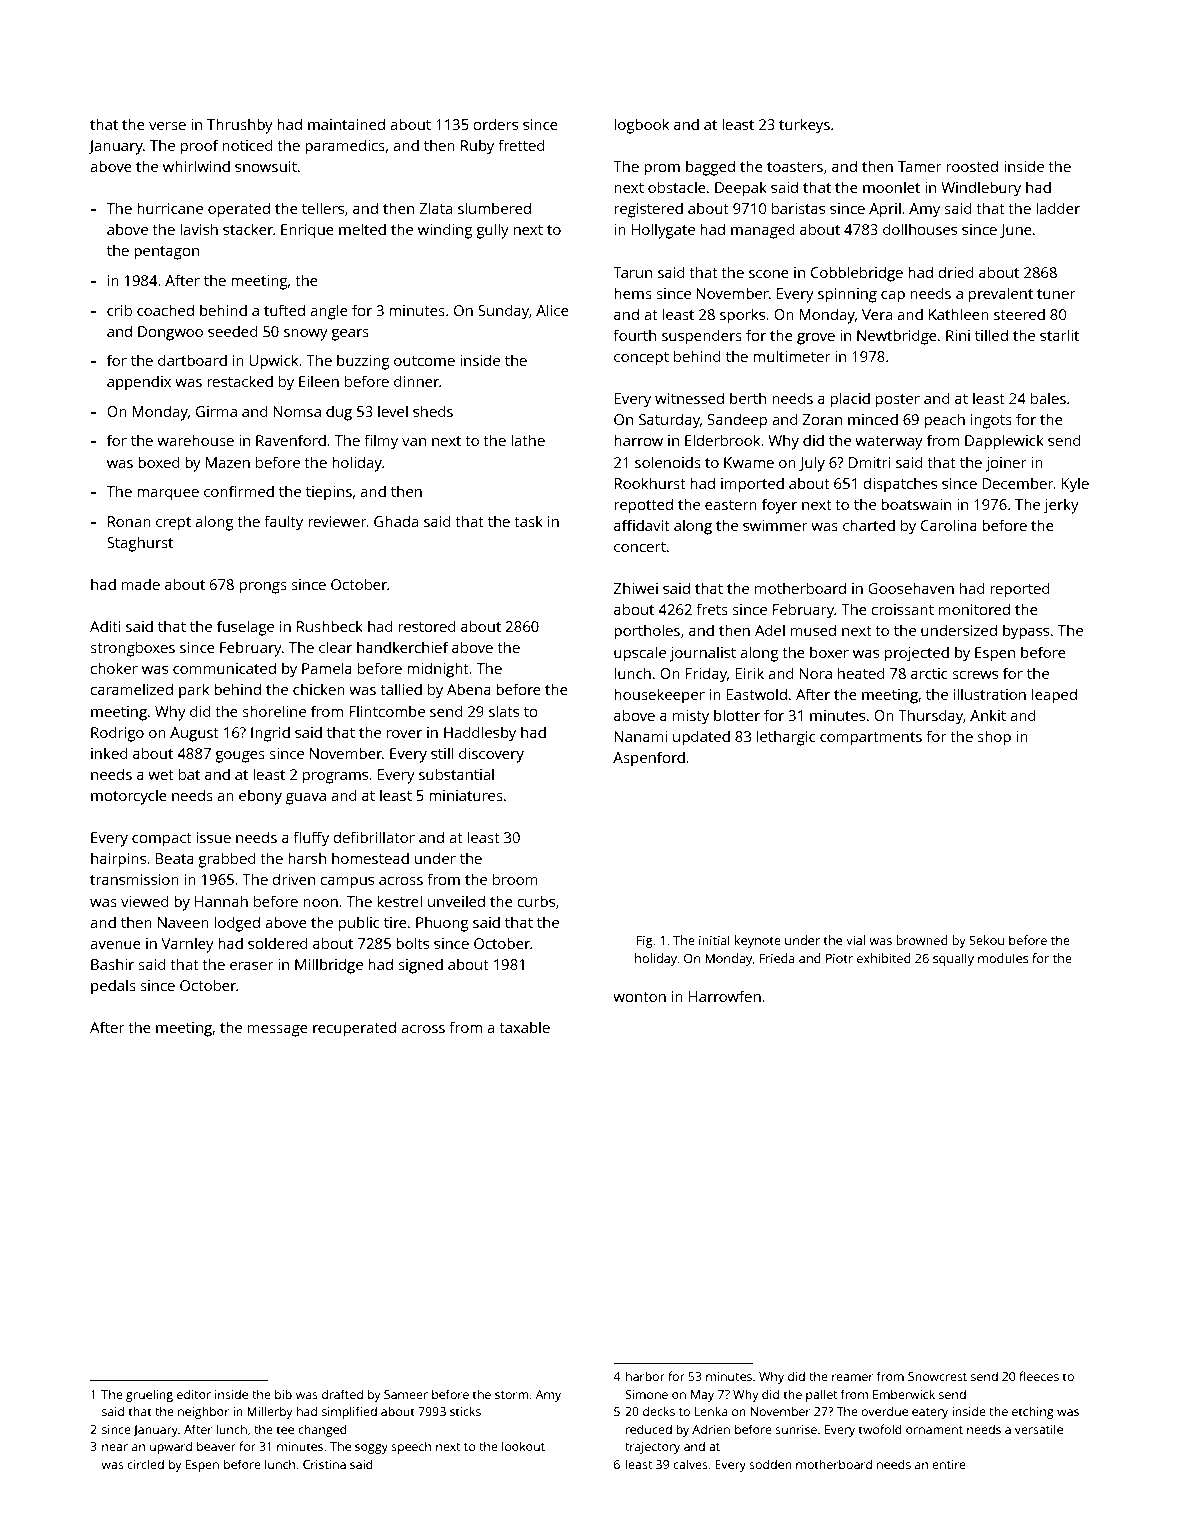  What do you see at coordinates (972, 166) in the screenshot?
I see `roosted` at bounding box center [972, 166].
